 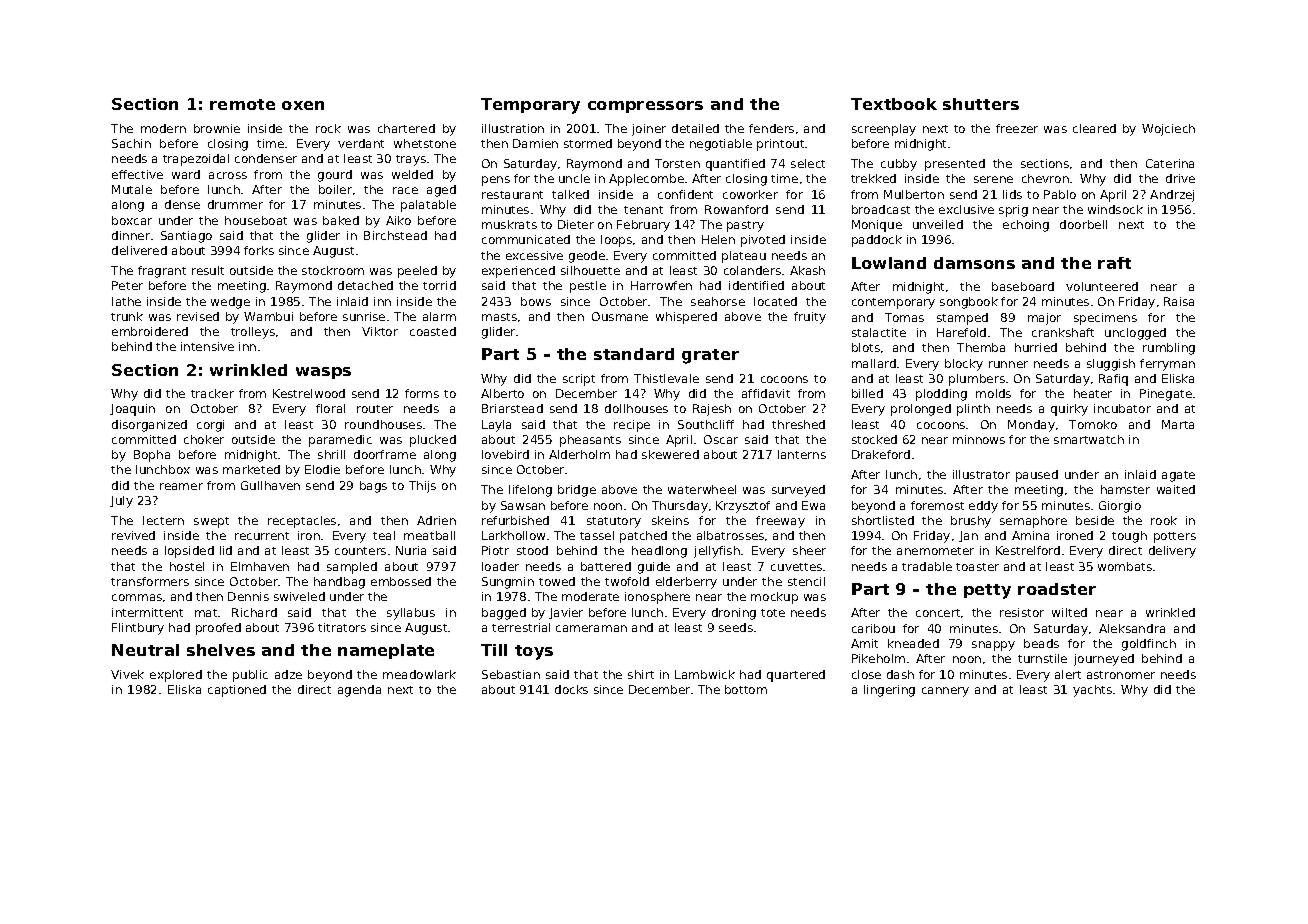 What do you see at coordinates (1026, 226) in the screenshot?
I see `echoing` at bounding box center [1026, 226].
